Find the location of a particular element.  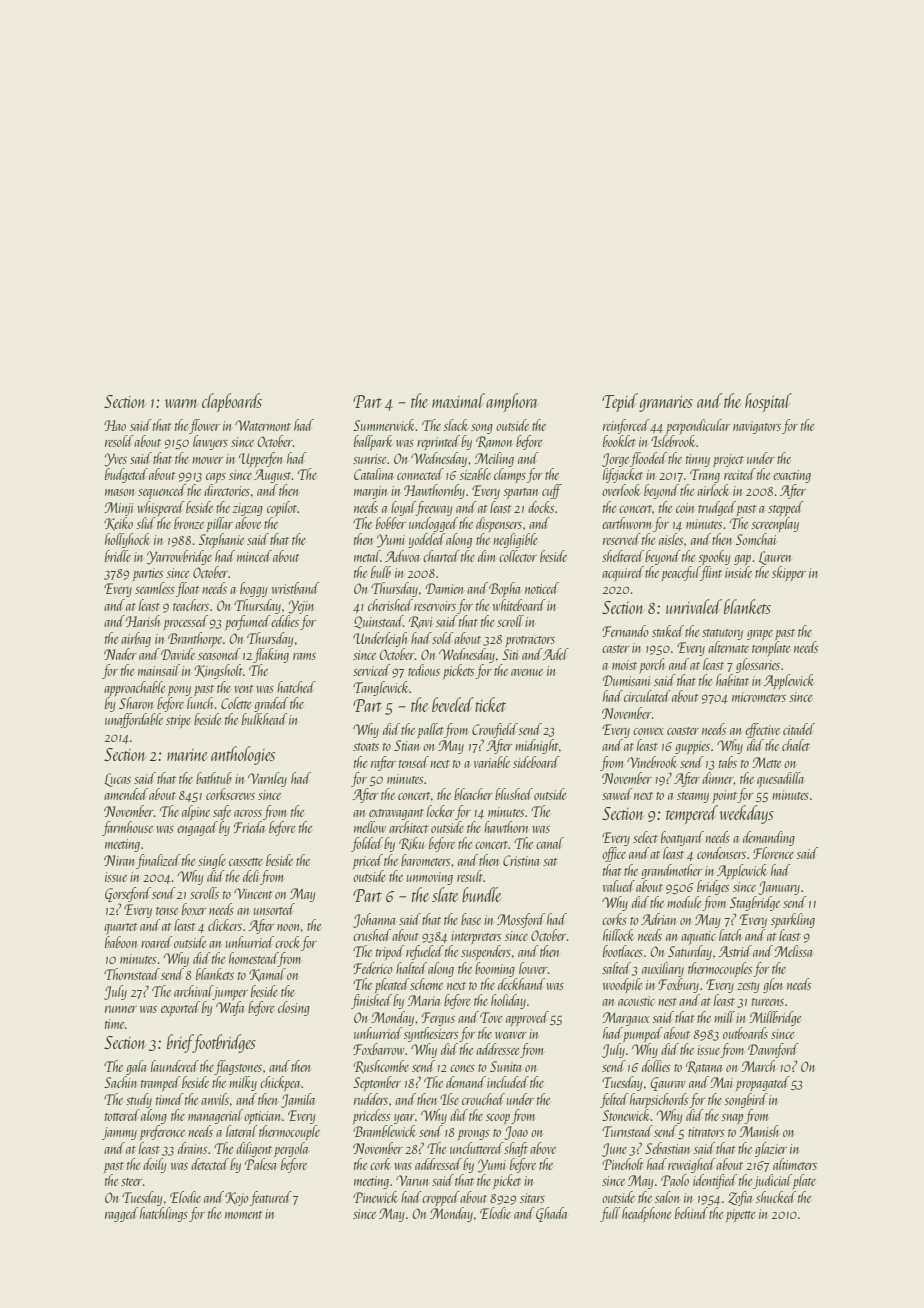

amphora is located at coordinates (511, 402).
